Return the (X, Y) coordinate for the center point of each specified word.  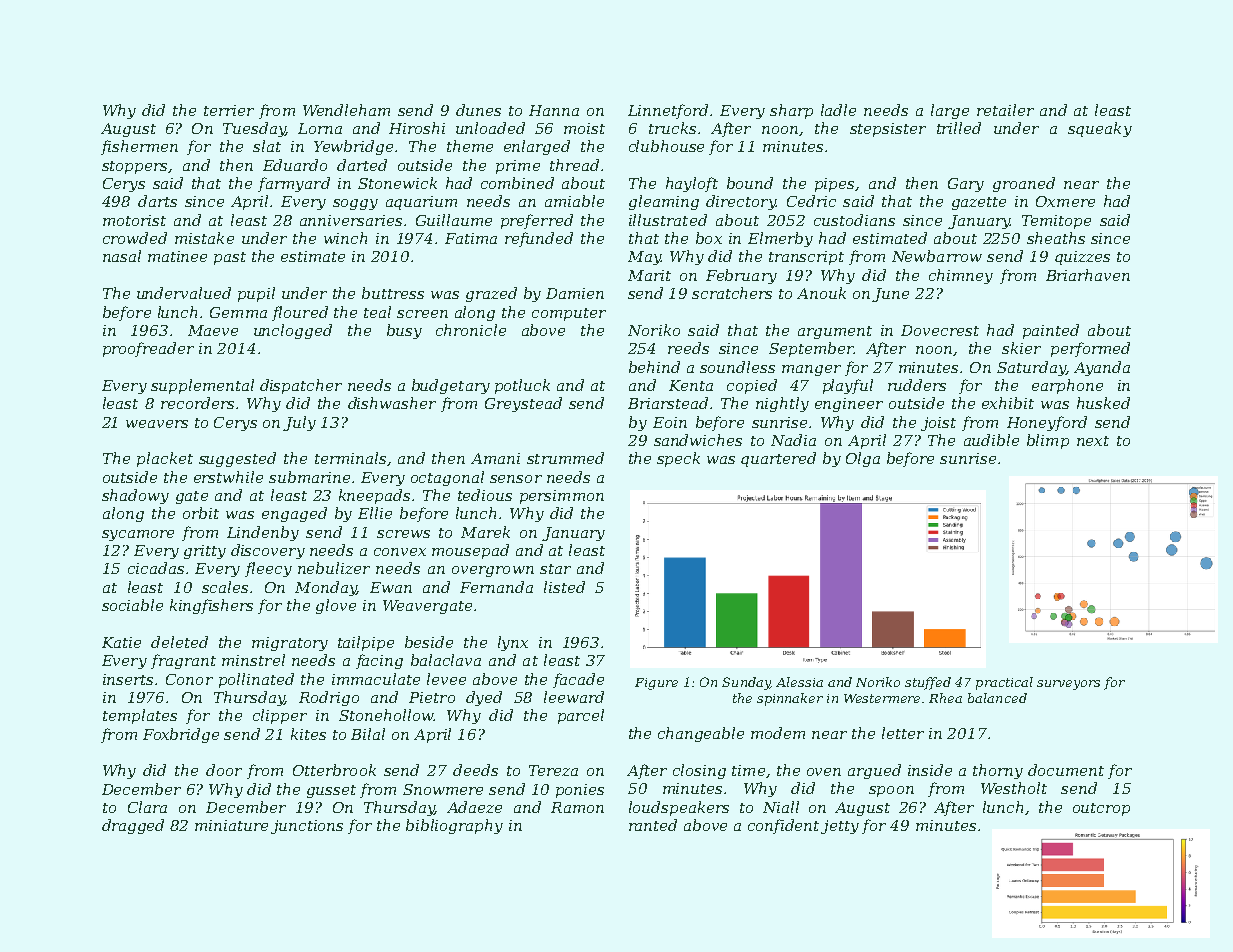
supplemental (202, 386)
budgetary (451, 386)
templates (140, 716)
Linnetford (668, 111)
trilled (959, 128)
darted (362, 165)
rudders (917, 385)
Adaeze (474, 807)
